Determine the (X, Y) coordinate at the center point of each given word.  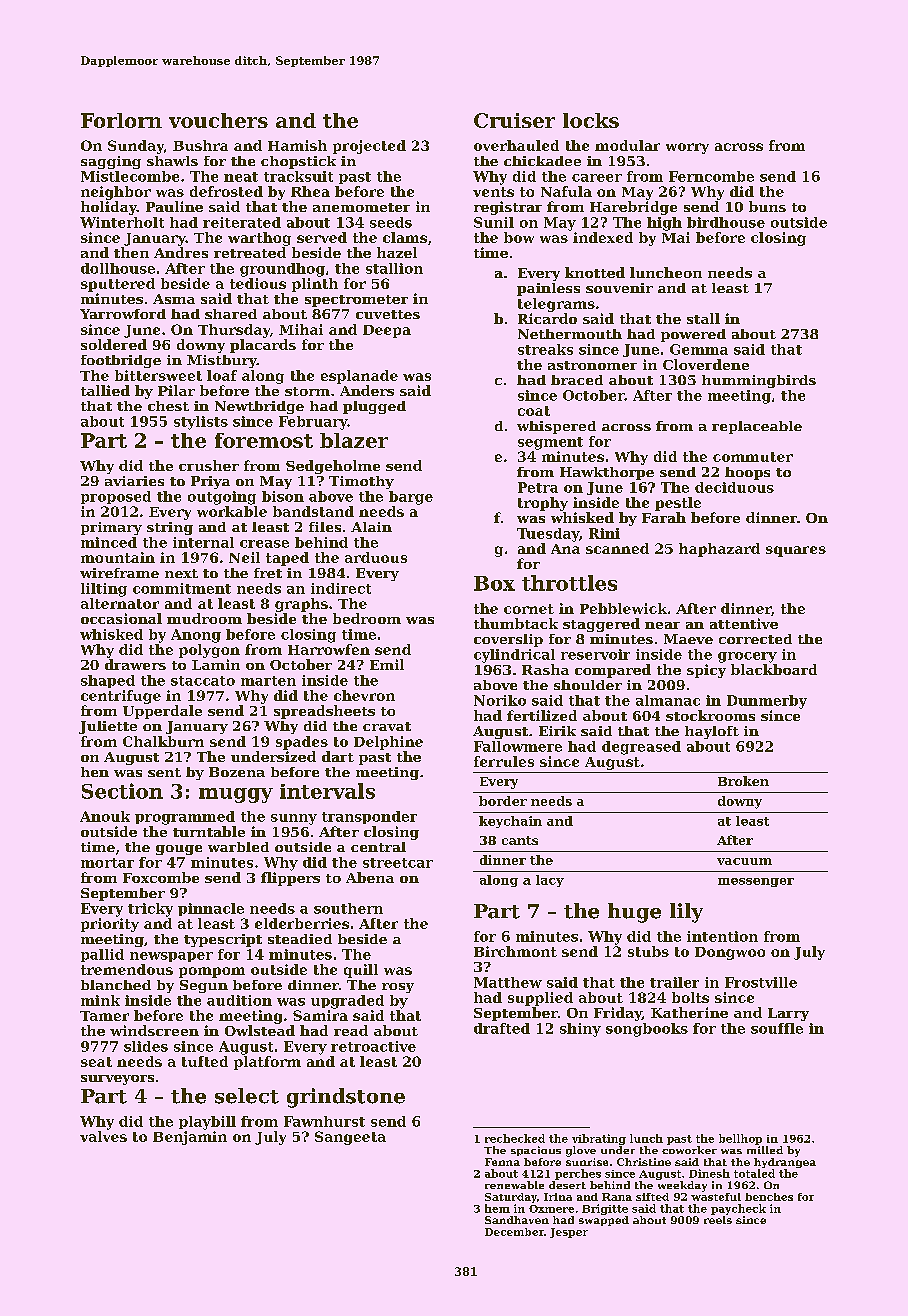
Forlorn (121, 120)
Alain (371, 527)
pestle (678, 504)
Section (122, 791)
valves (103, 1136)
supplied (540, 999)
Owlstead (260, 1030)
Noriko (500, 700)
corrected (755, 639)
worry (687, 148)
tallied (105, 390)
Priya (210, 482)
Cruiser (514, 120)
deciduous (734, 487)
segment (550, 443)
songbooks (647, 1030)
